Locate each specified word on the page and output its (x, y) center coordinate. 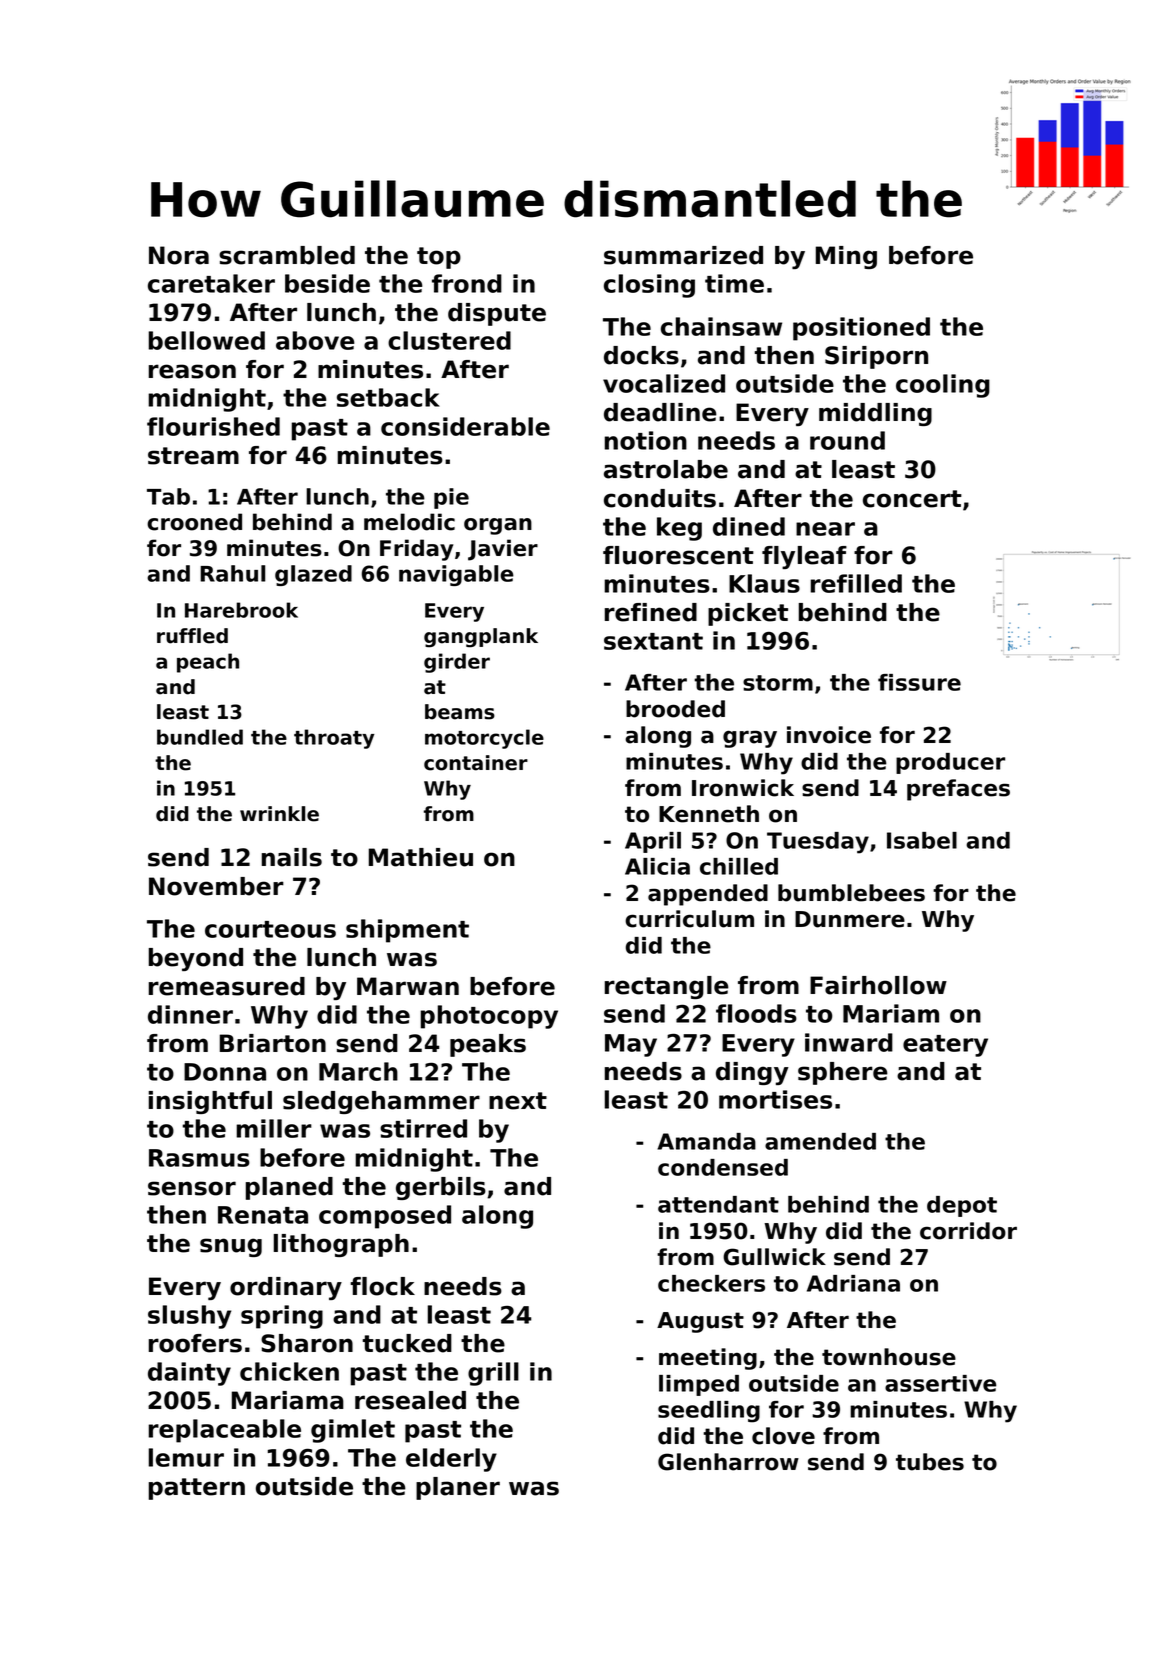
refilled (856, 583)
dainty (189, 1374)
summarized (683, 255)
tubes (930, 1462)
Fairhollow (878, 985)
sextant (653, 641)
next (518, 1101)
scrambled (287, 255)
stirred (423, 1128)
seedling (709, 1412)
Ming (846, 257)
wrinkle (279, 814)
